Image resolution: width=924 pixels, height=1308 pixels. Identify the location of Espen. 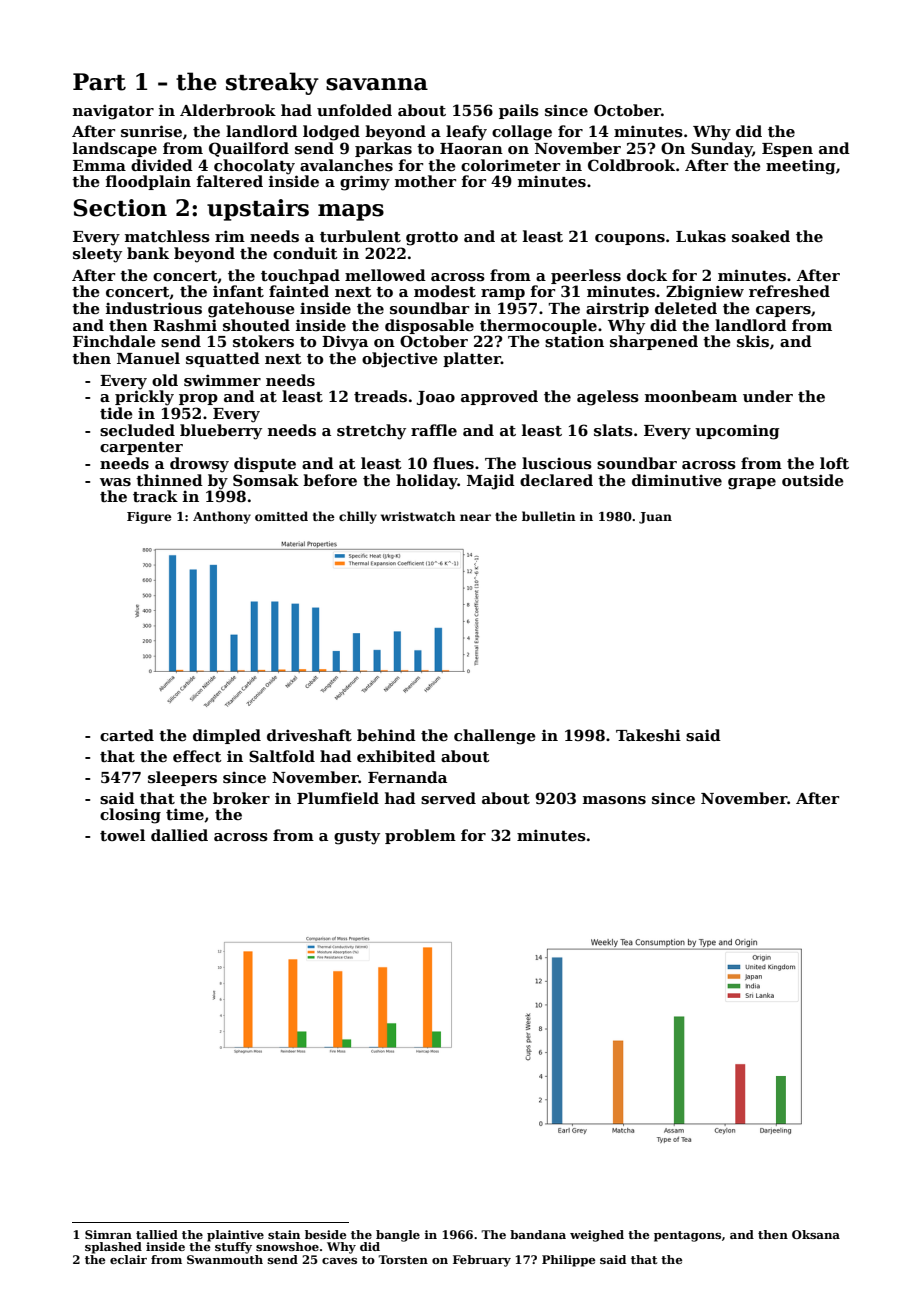
(787, 150).
